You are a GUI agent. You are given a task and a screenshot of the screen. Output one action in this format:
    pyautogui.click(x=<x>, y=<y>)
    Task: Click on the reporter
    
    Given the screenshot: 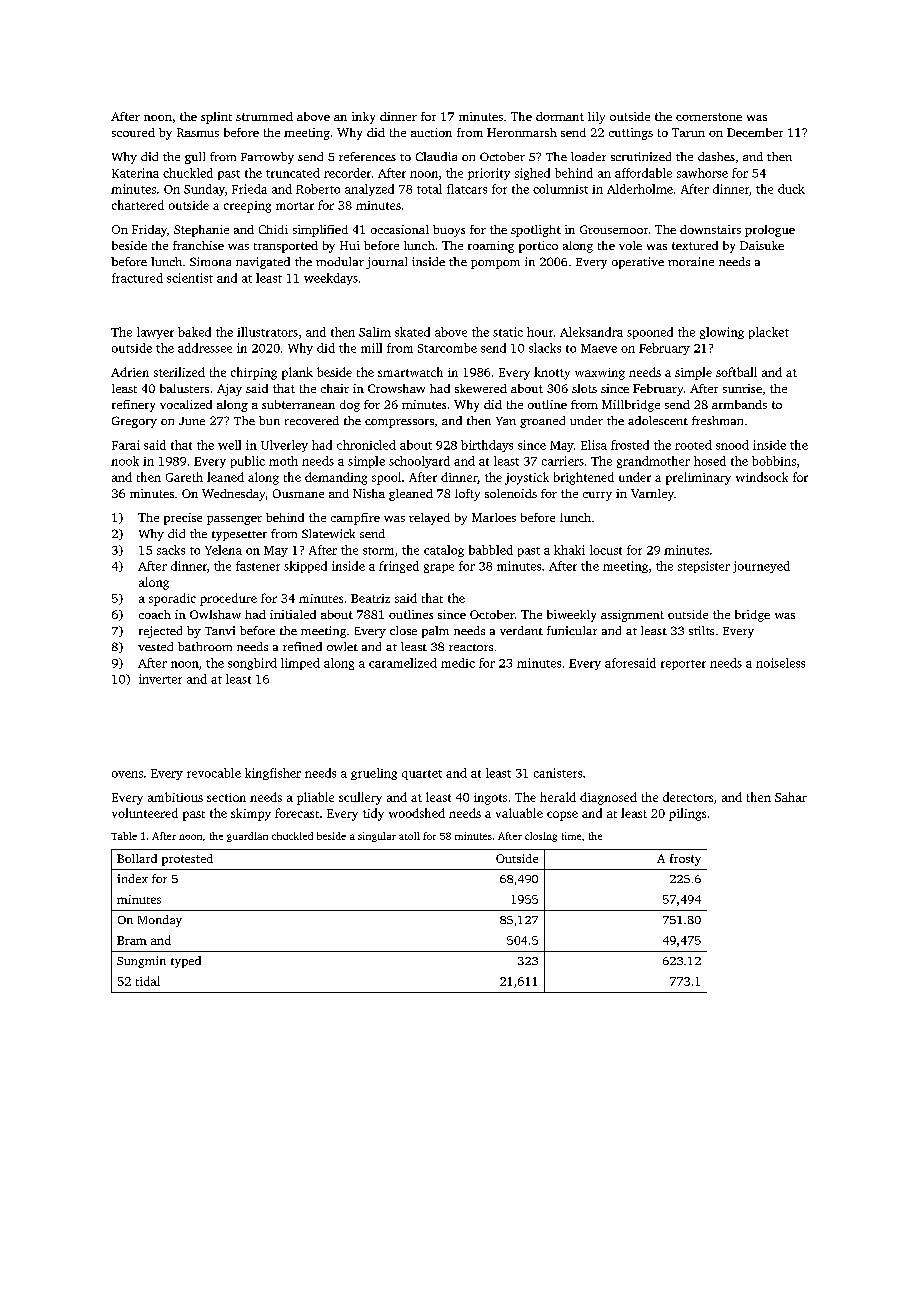 What is the action you would take?
    pyautogui.click(x=683, y=665)
